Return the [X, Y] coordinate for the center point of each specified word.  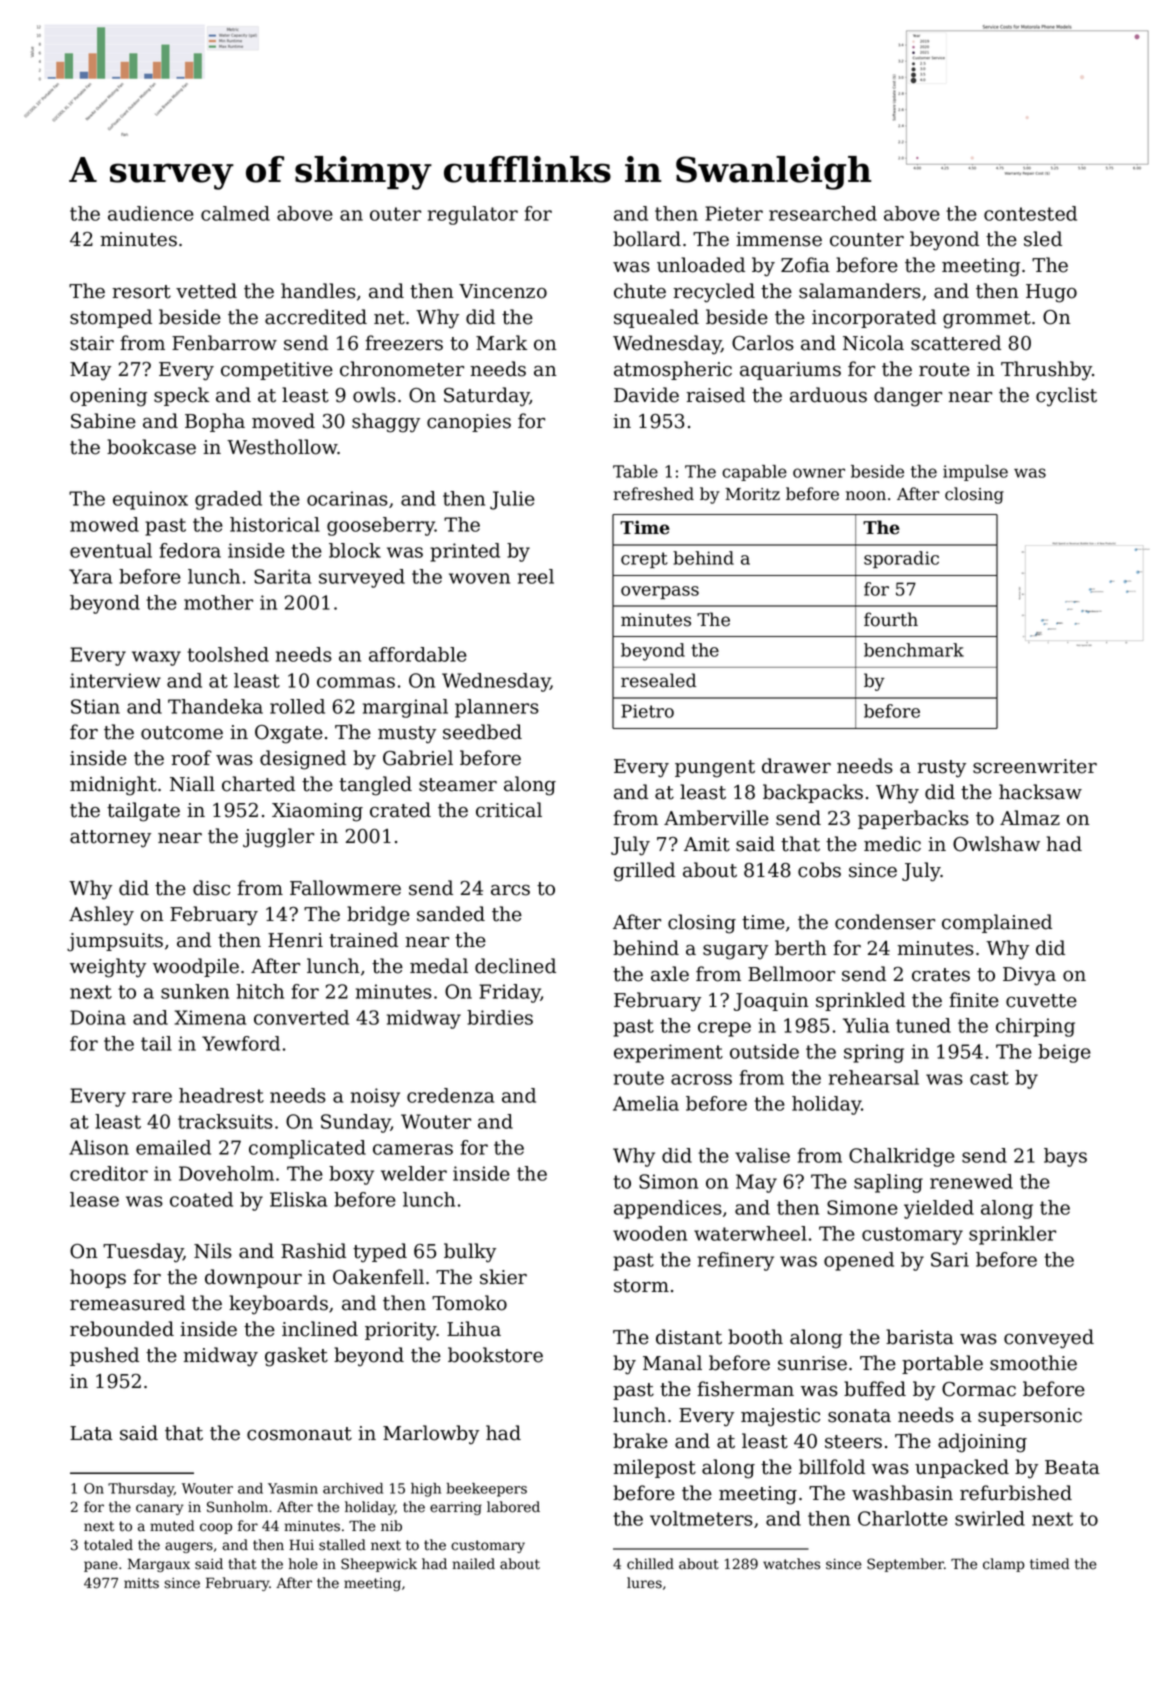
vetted [206, 291]
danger [908, 397]
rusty [941, 769]
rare [152, 1097]
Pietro [647, 711]
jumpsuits [115, 942]
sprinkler [1012, 1235]
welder [414, 1173]
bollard [647, 239]
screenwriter [1035, 766]
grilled [644, 872]
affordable [418, 654]
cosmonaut [299, 1434]
